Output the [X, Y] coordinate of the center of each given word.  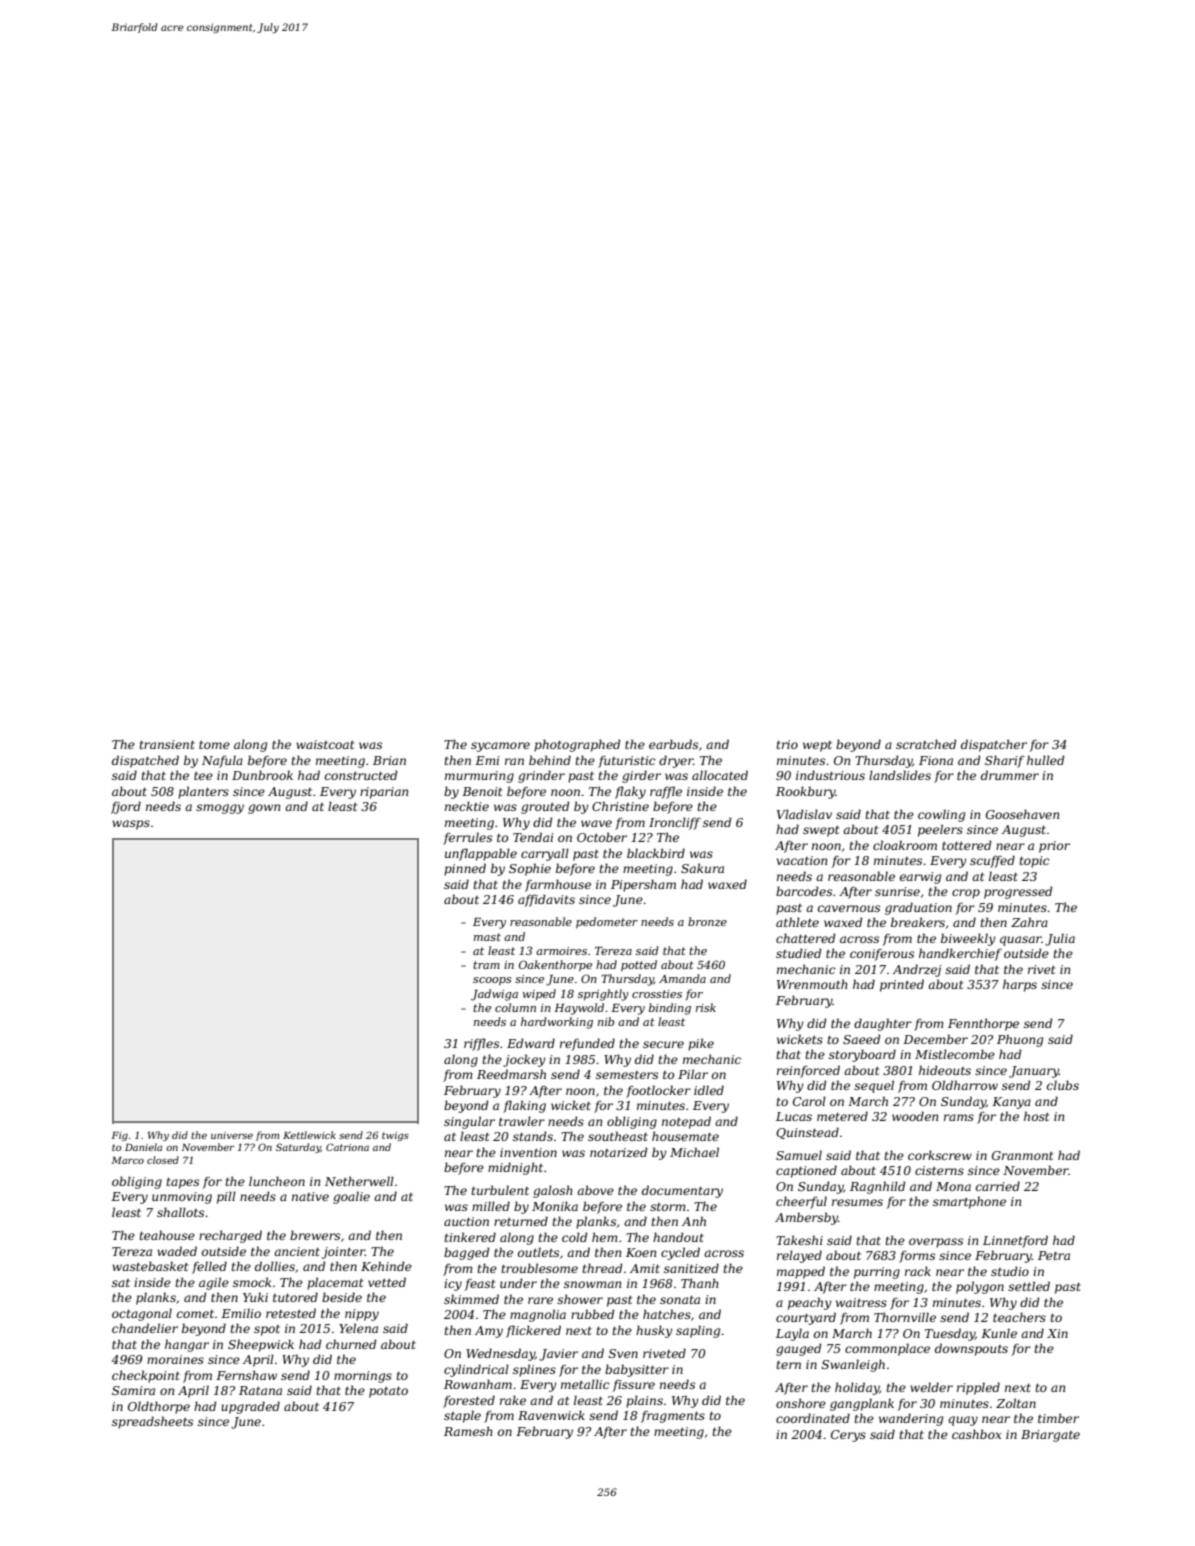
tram [486, 965]
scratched [926, 744]
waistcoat [325, 744]
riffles [481, 1044]
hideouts [945, 1070]
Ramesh [468, 1431]
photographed [577, 745]
